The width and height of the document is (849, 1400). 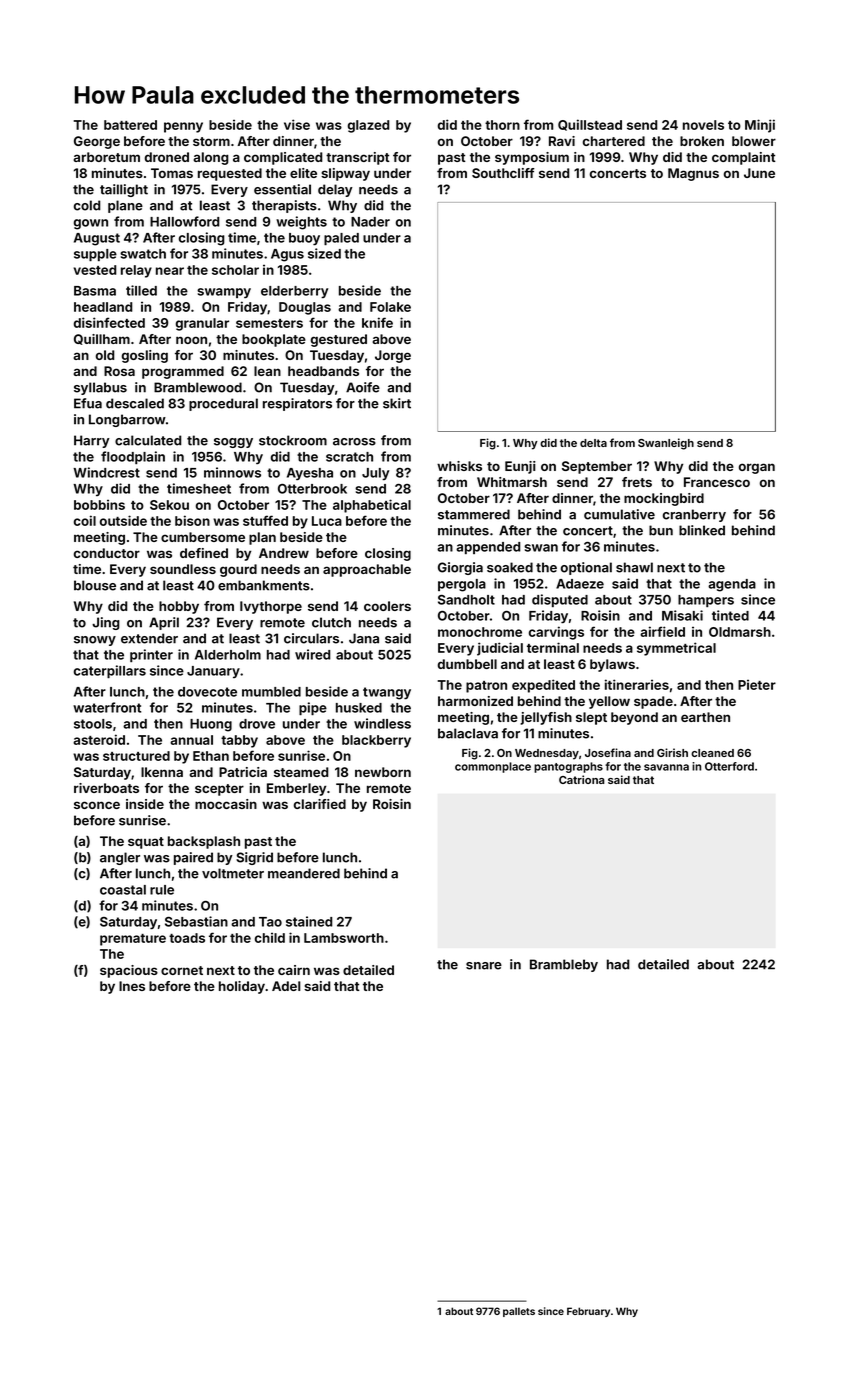 I want to click on slept, so click(x=591, y=718).
